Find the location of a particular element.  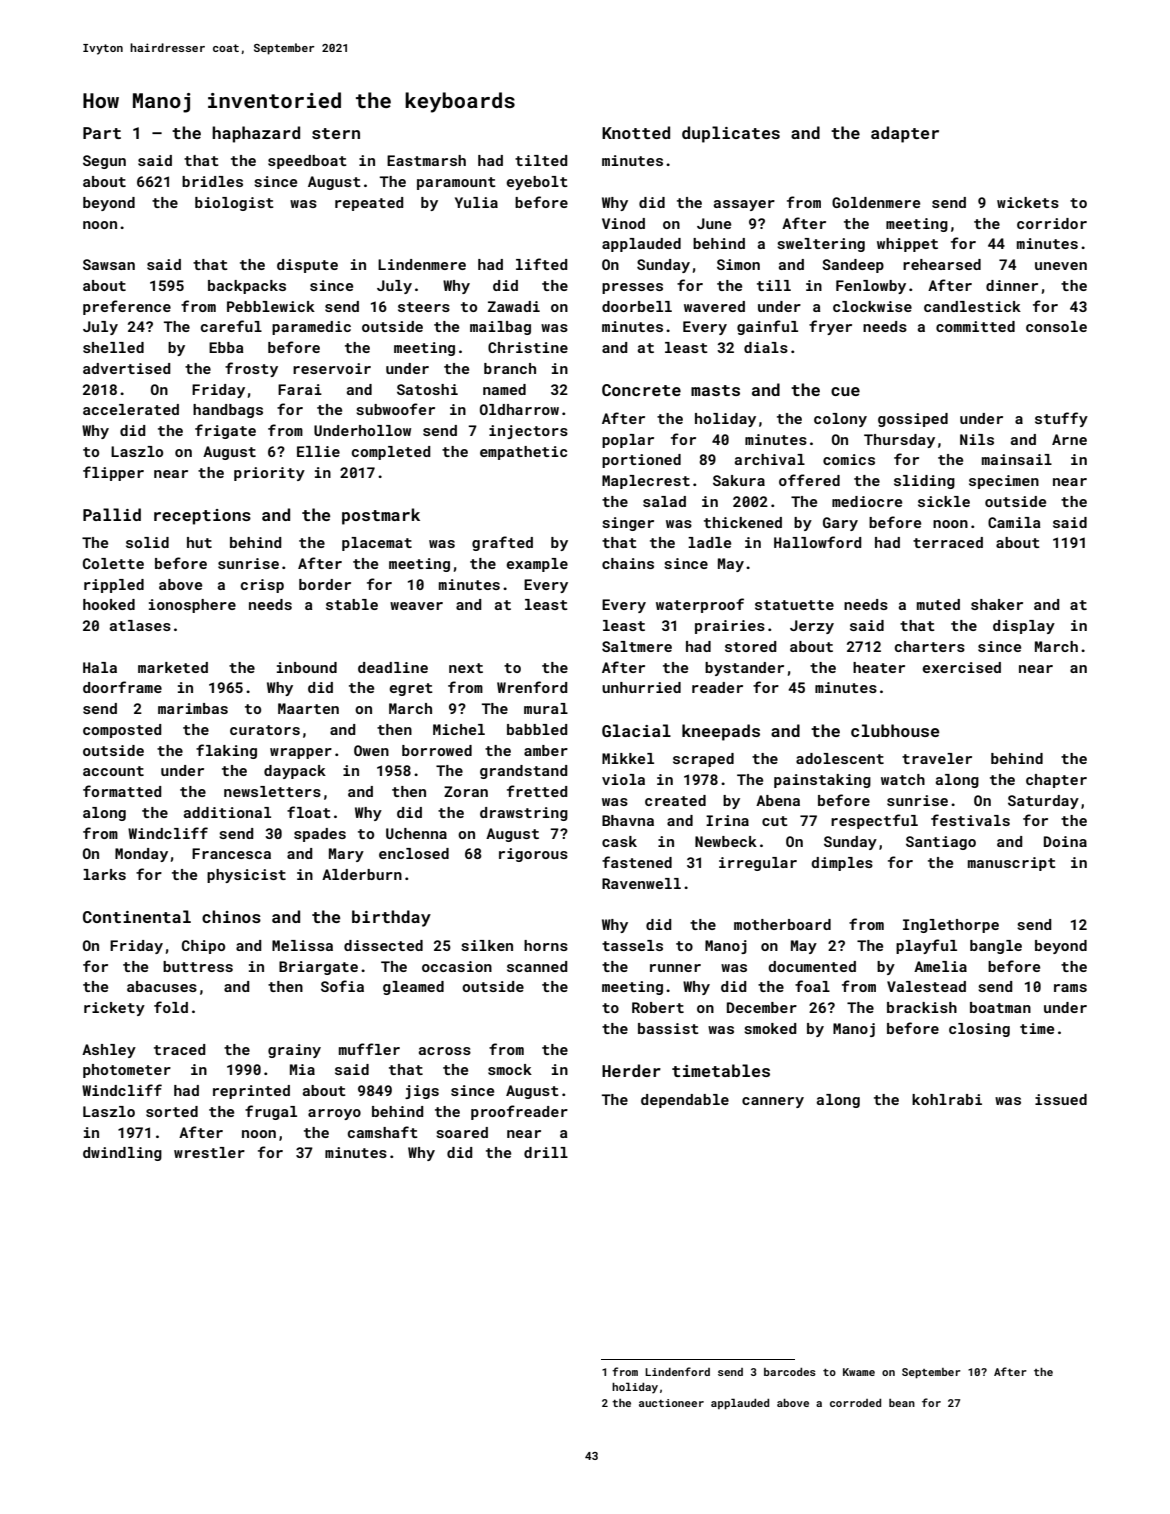

lifted is located at coordinates (541, 264).
